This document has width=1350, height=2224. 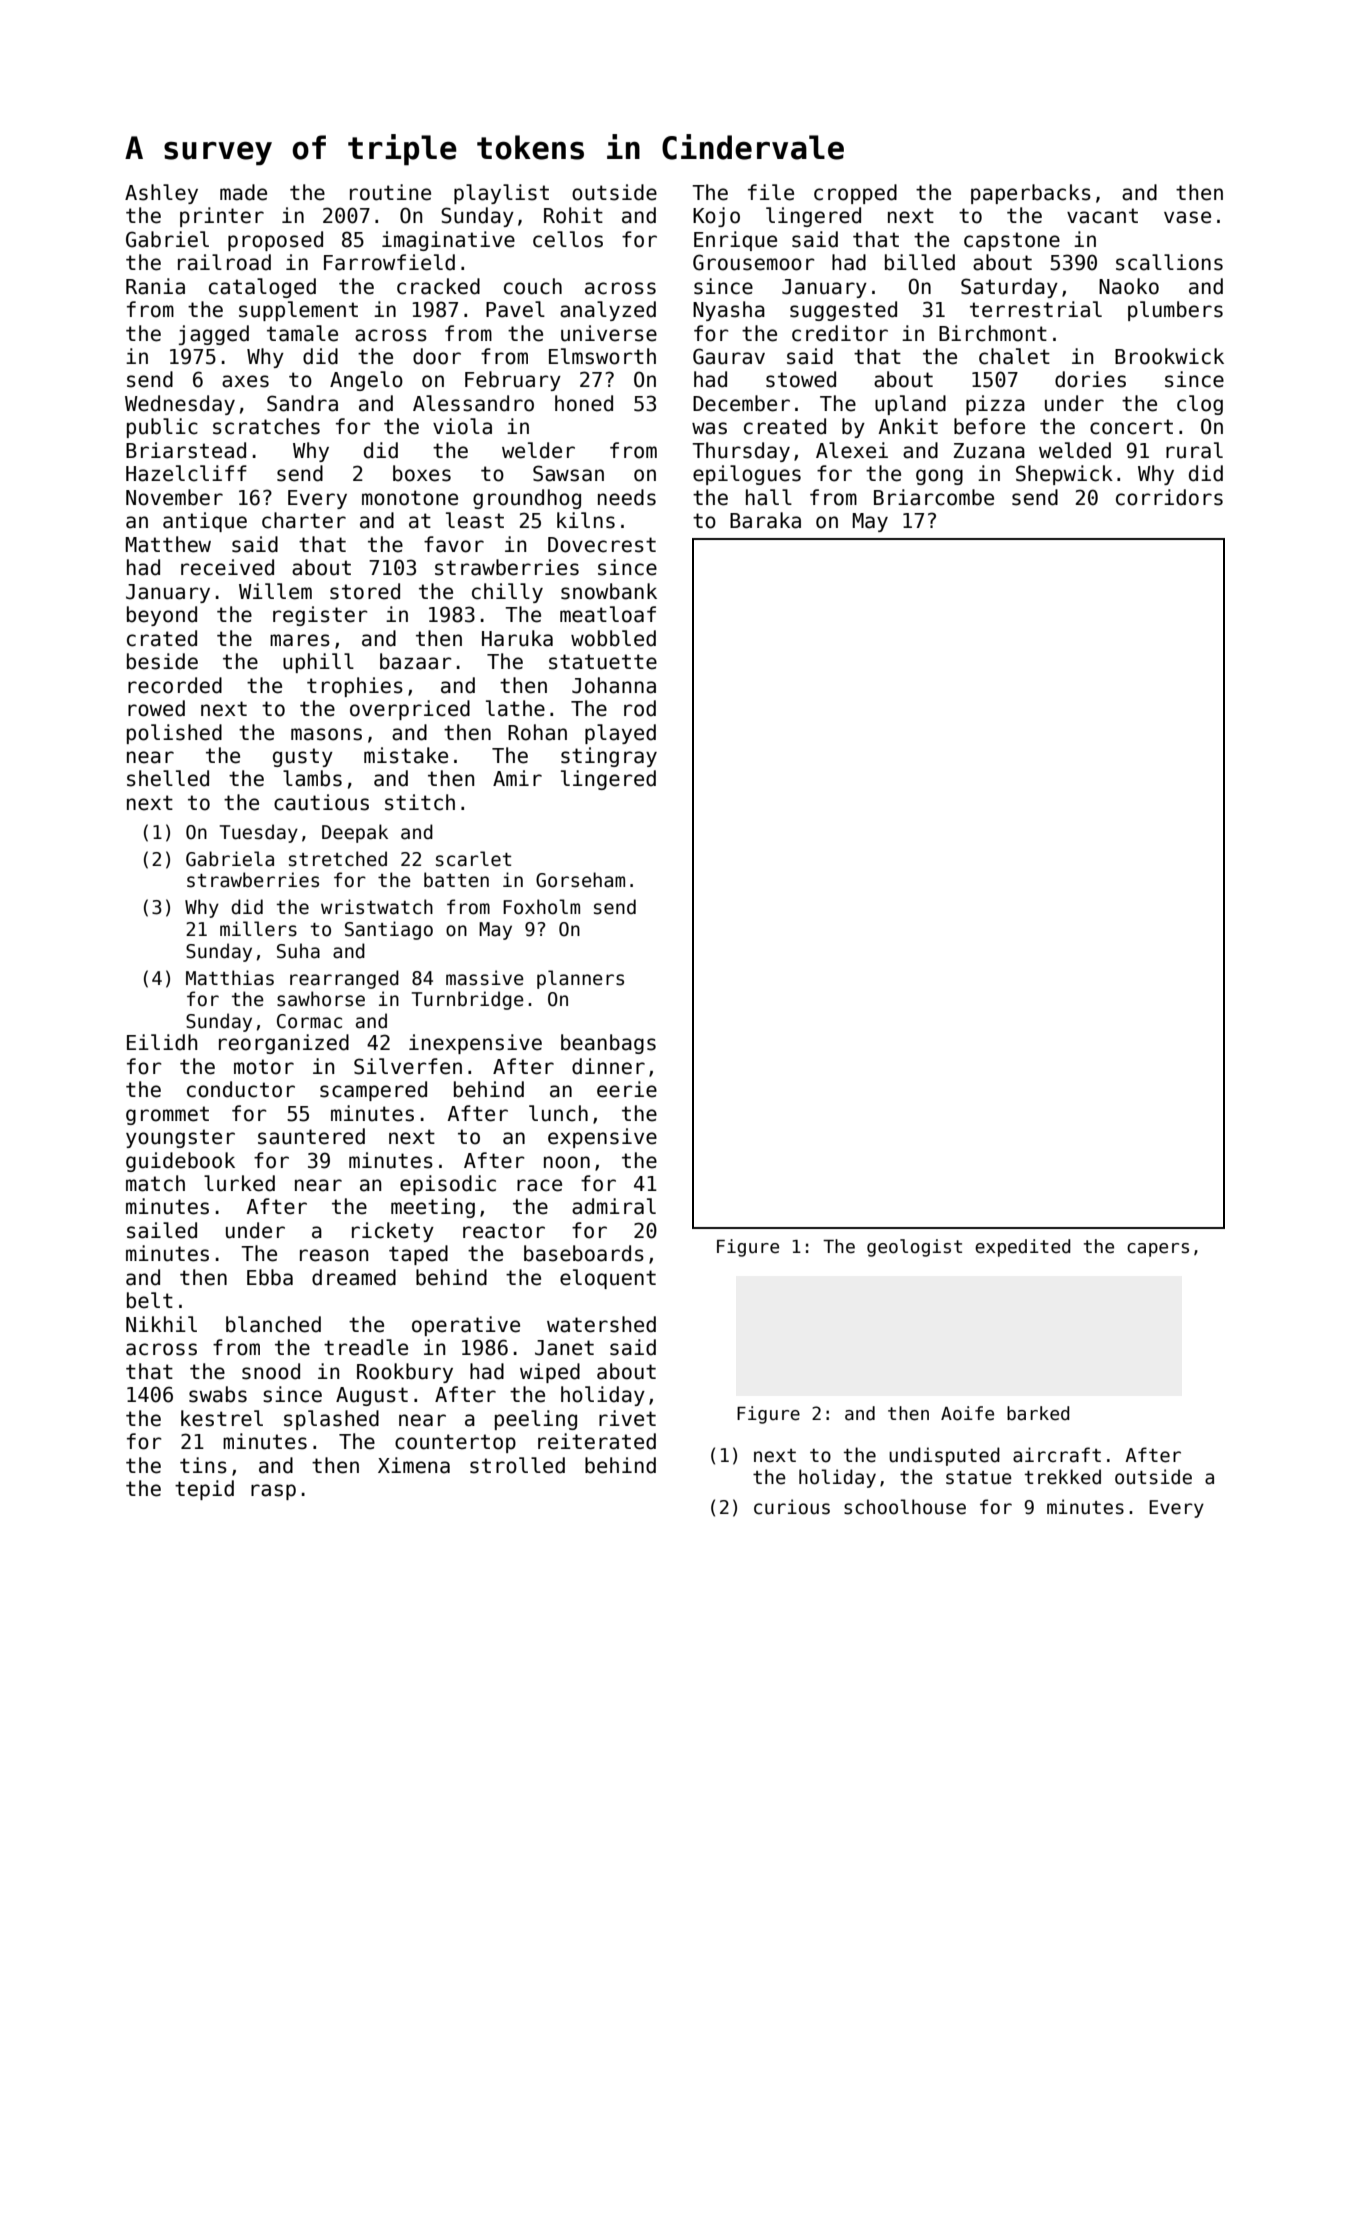 What do you see at coordinates (580, 880) in the document?
I see `Gorseham` at bounding box center [580, 880].
